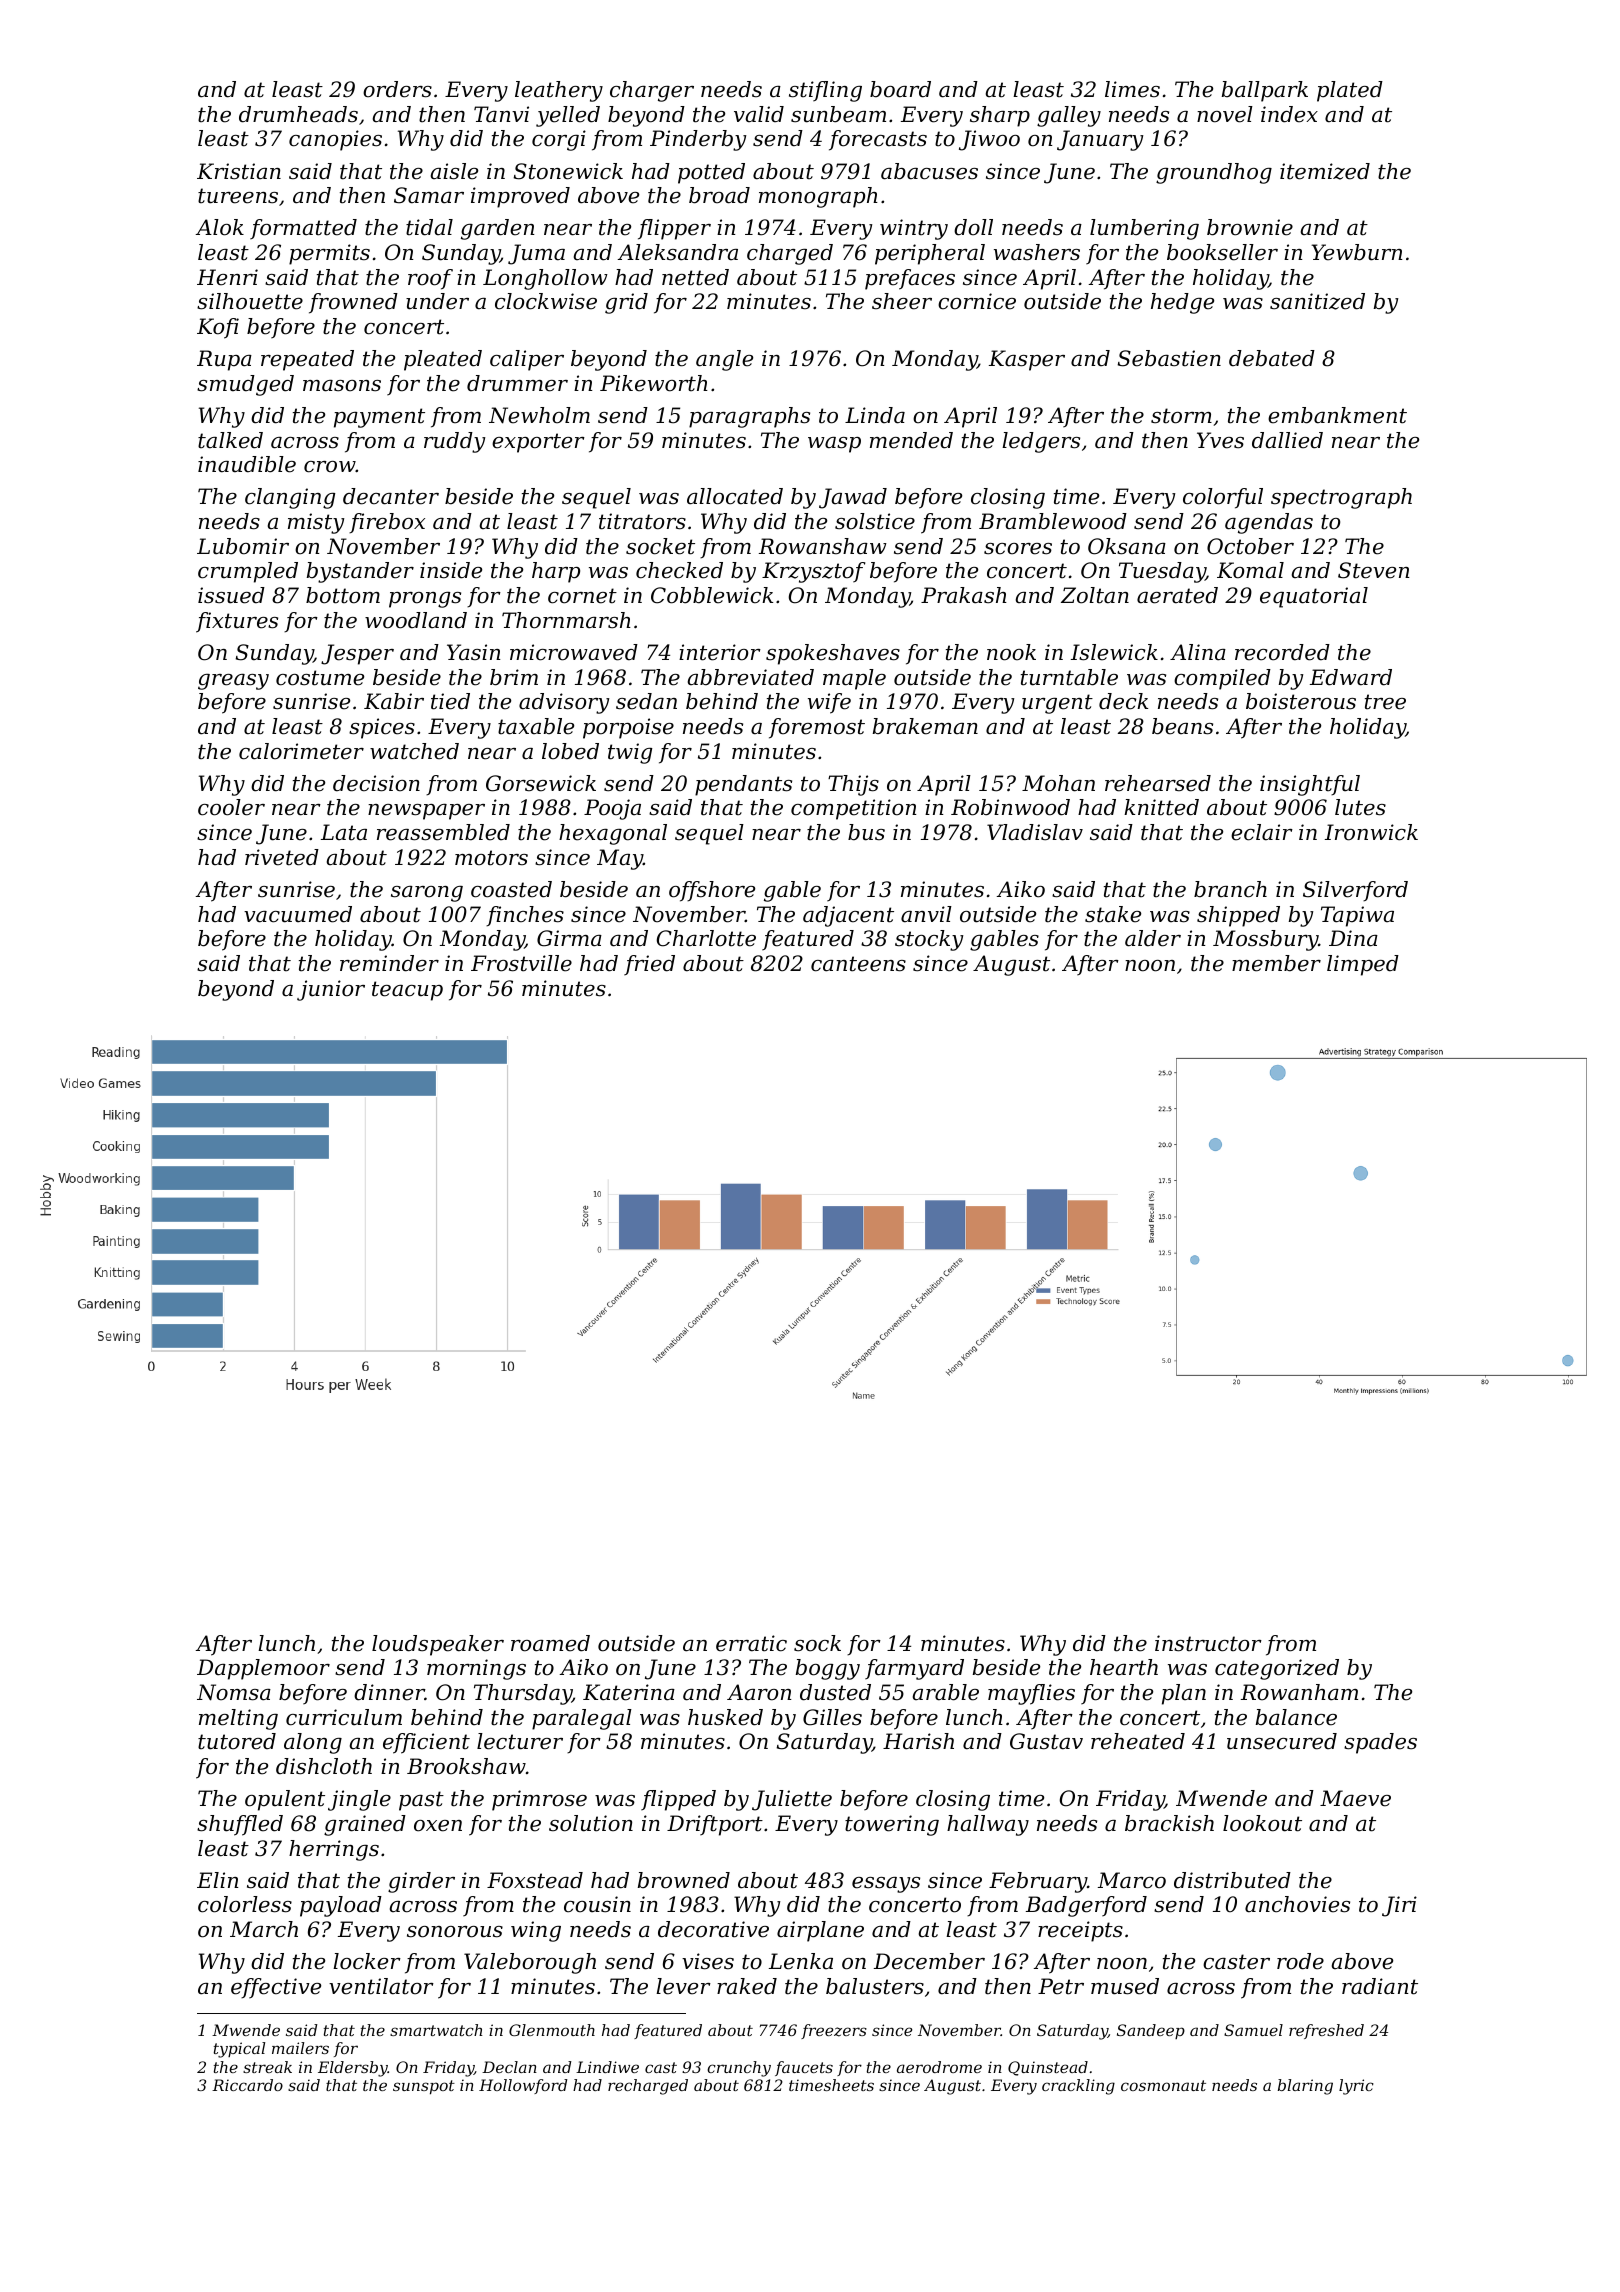 Image resolution: width=1620 pixels, height=2292 pixels. What do you see at coordinates (1305, 2087) in the image?
I see `blaring` at bounding box center [1305, 2087].
